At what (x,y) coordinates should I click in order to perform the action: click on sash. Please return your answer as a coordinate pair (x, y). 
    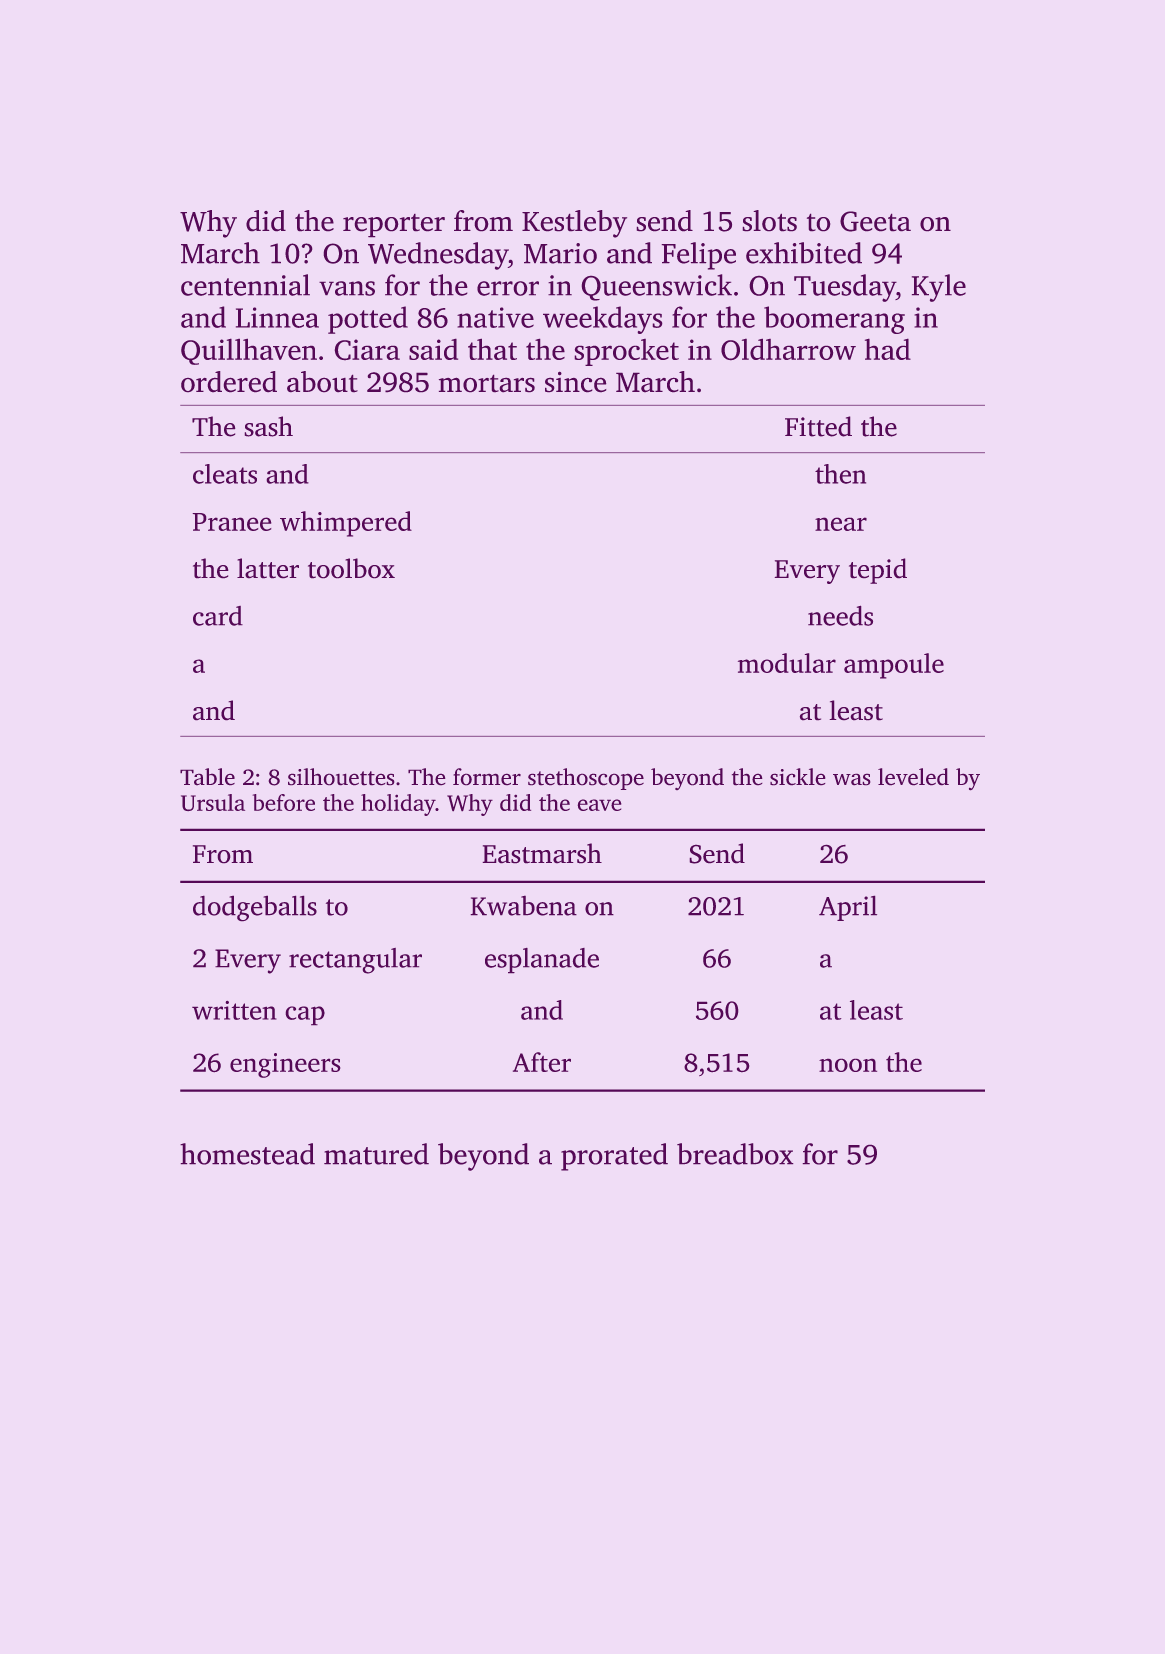
    Looking at the image, I should click on (268, 426).
